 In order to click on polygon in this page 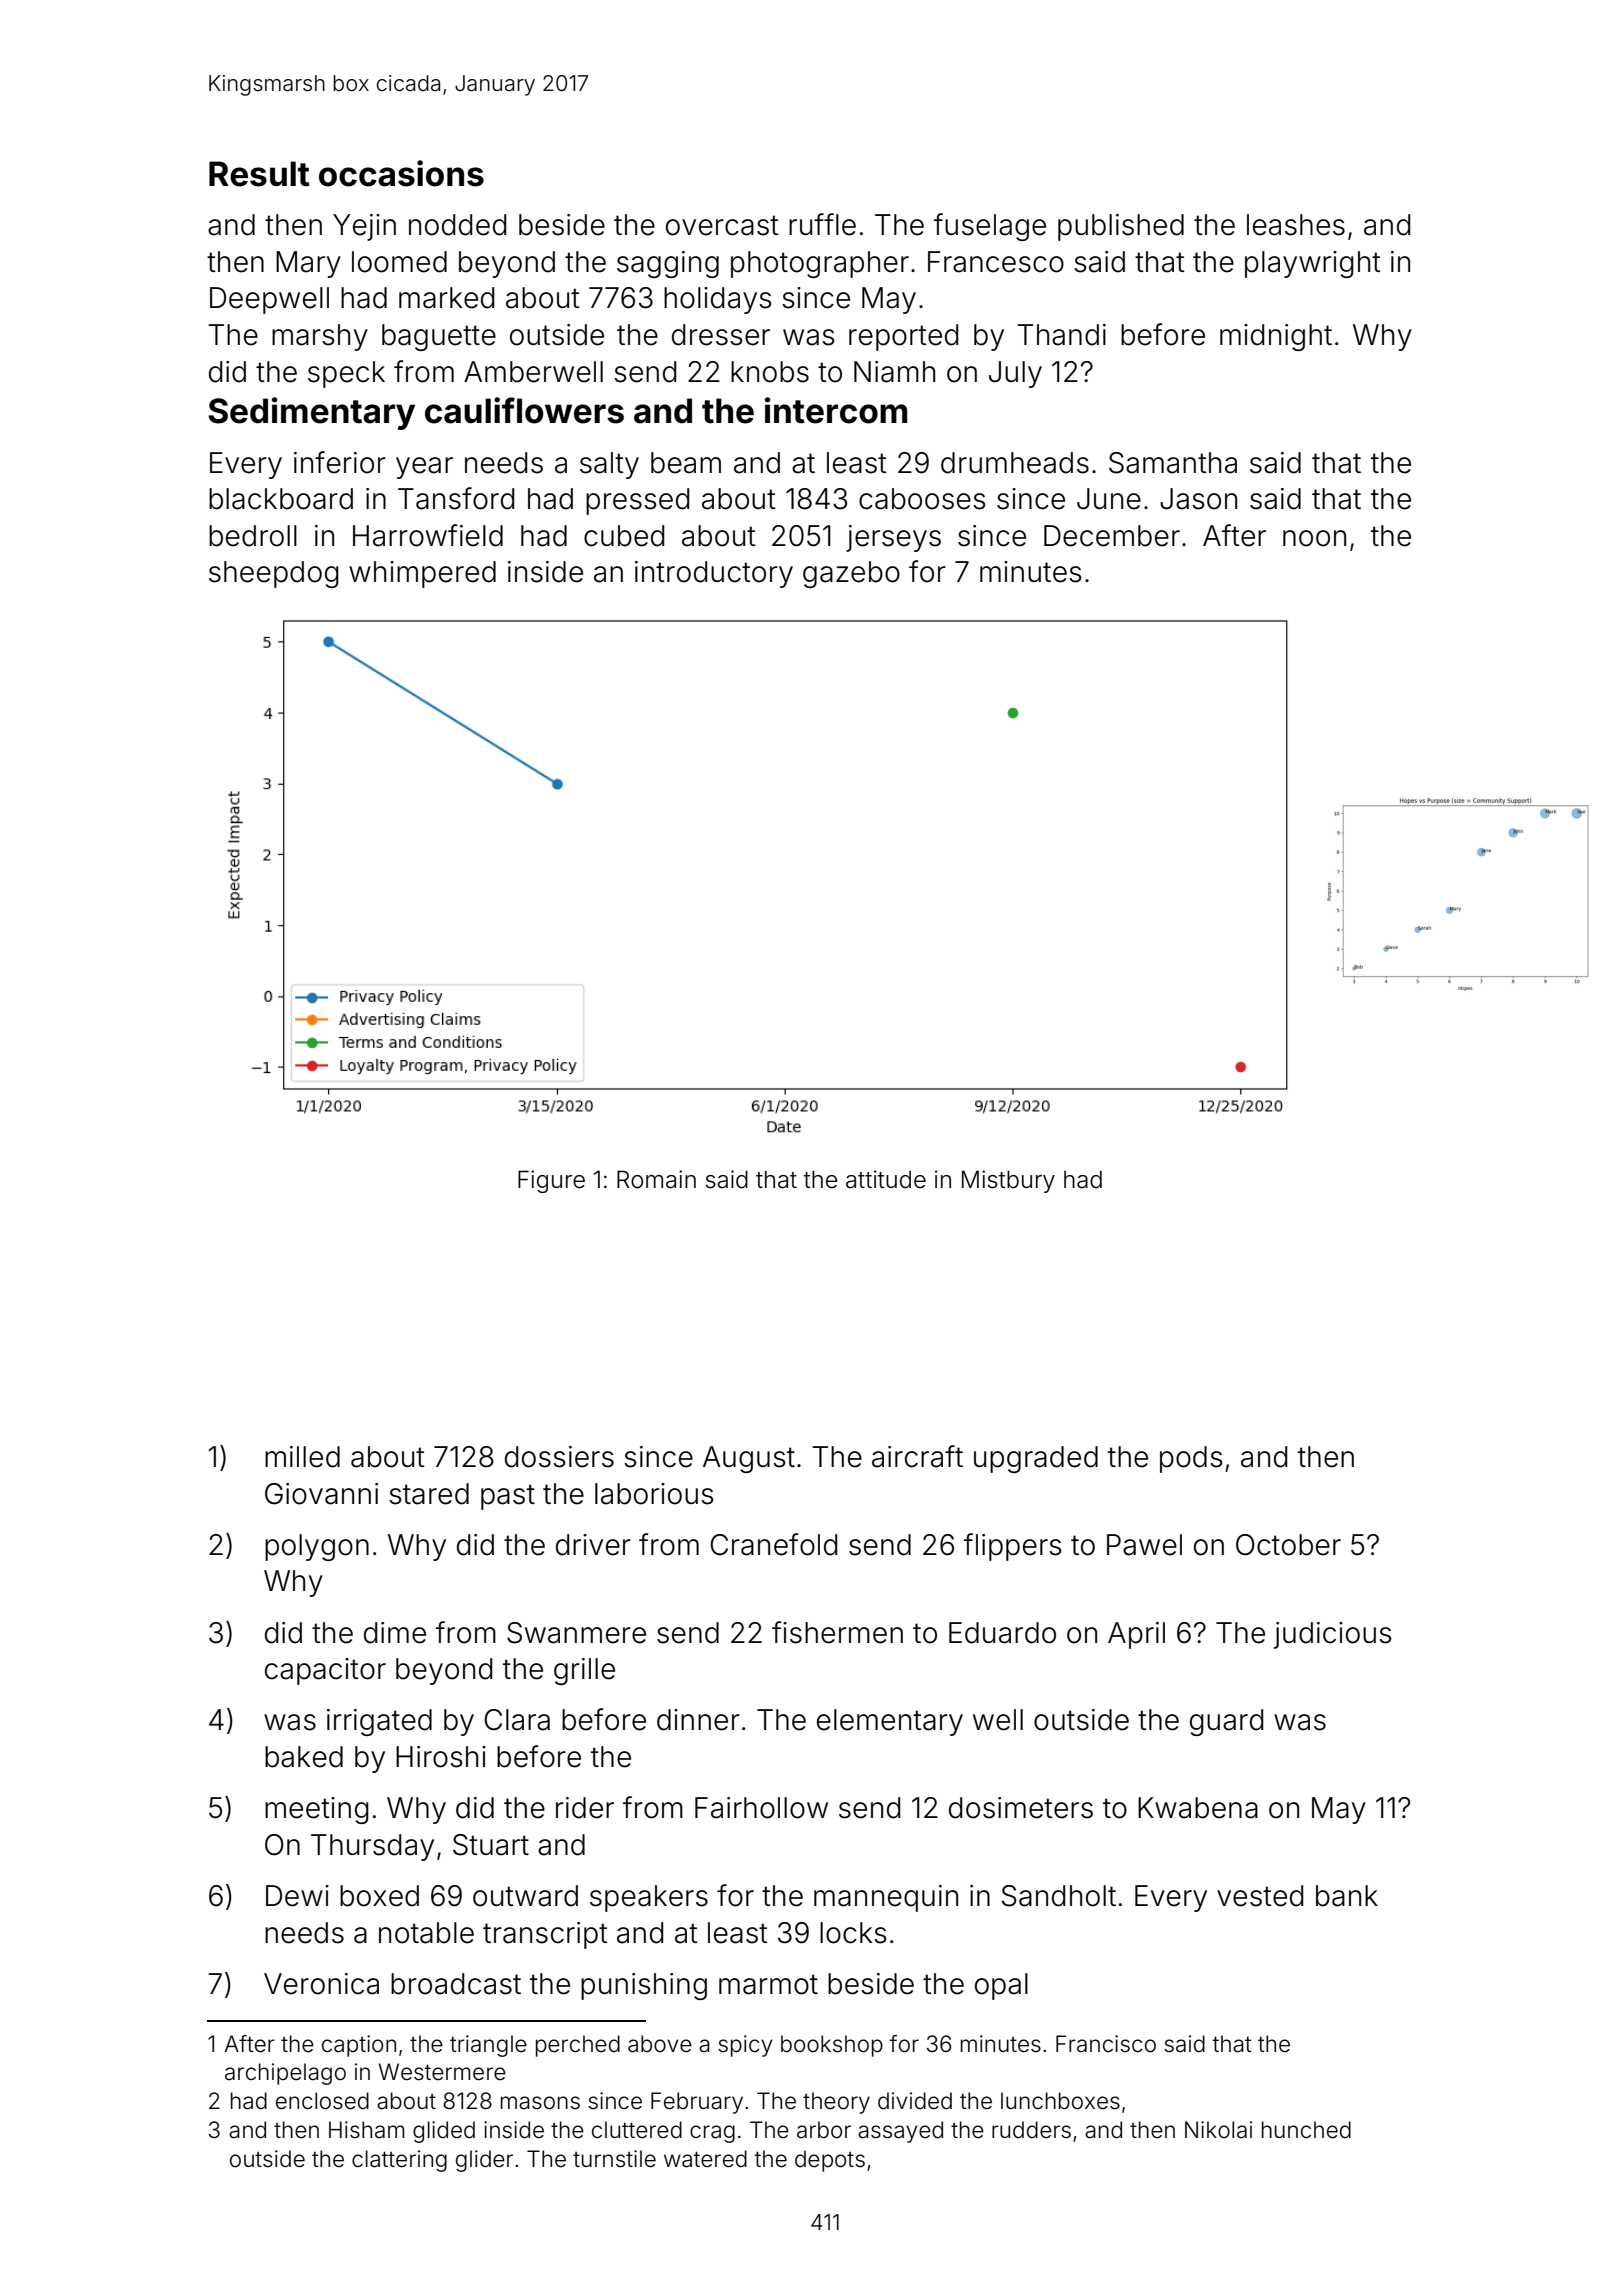, I will do `click(317, 1547)`.
